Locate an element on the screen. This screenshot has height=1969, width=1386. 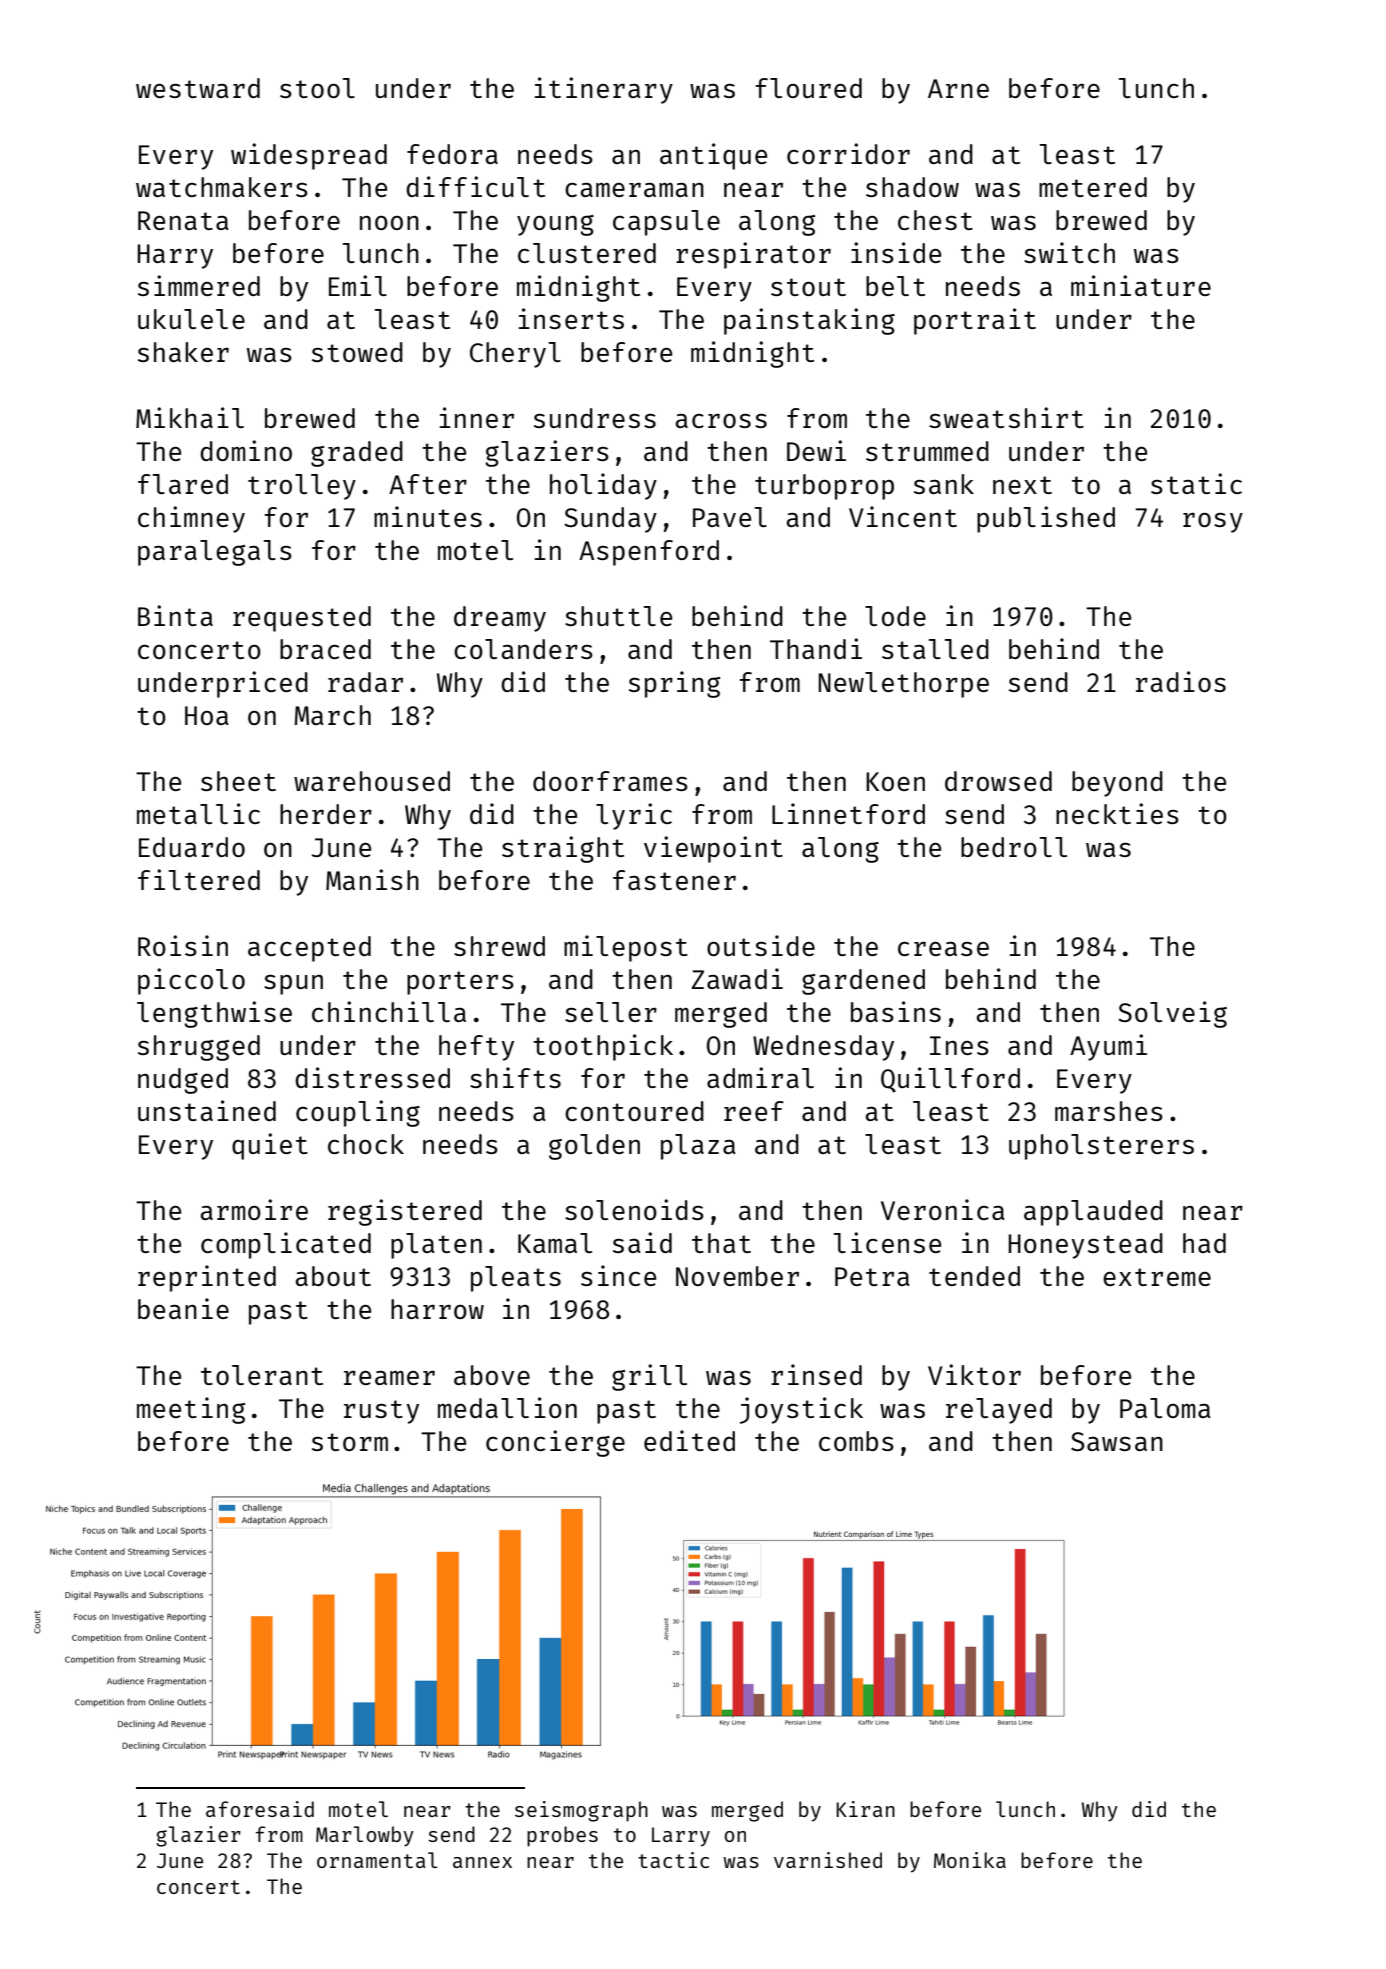
warehoused is located at coordinates (372, 781).
